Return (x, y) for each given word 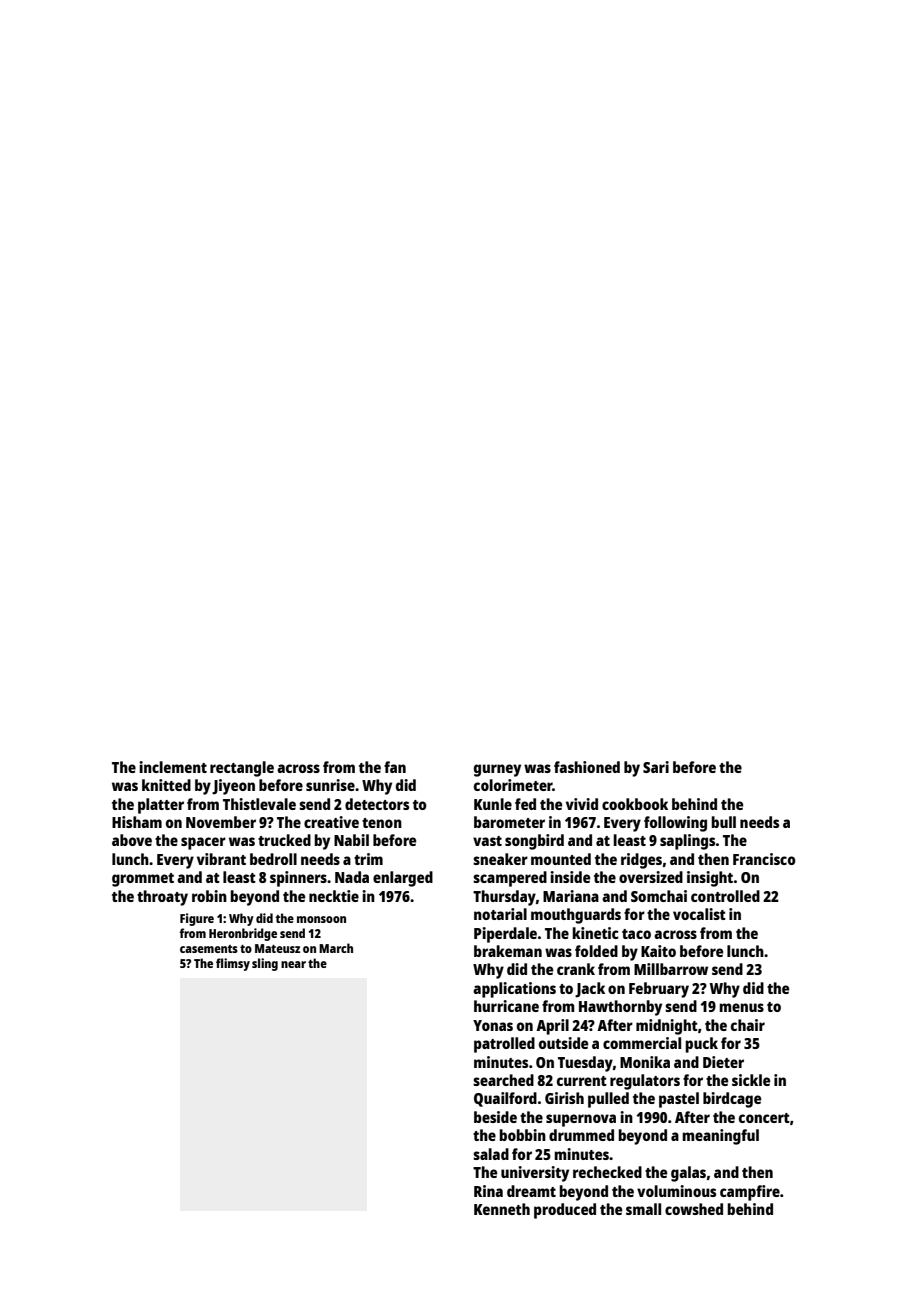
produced (565, 1211)
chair (748, 1025)
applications (514, 990)
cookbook (635, 804)
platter (161, 806)
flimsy (233, 964)
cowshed (694, 1209)
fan (395, 767)
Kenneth (502, 1209)
